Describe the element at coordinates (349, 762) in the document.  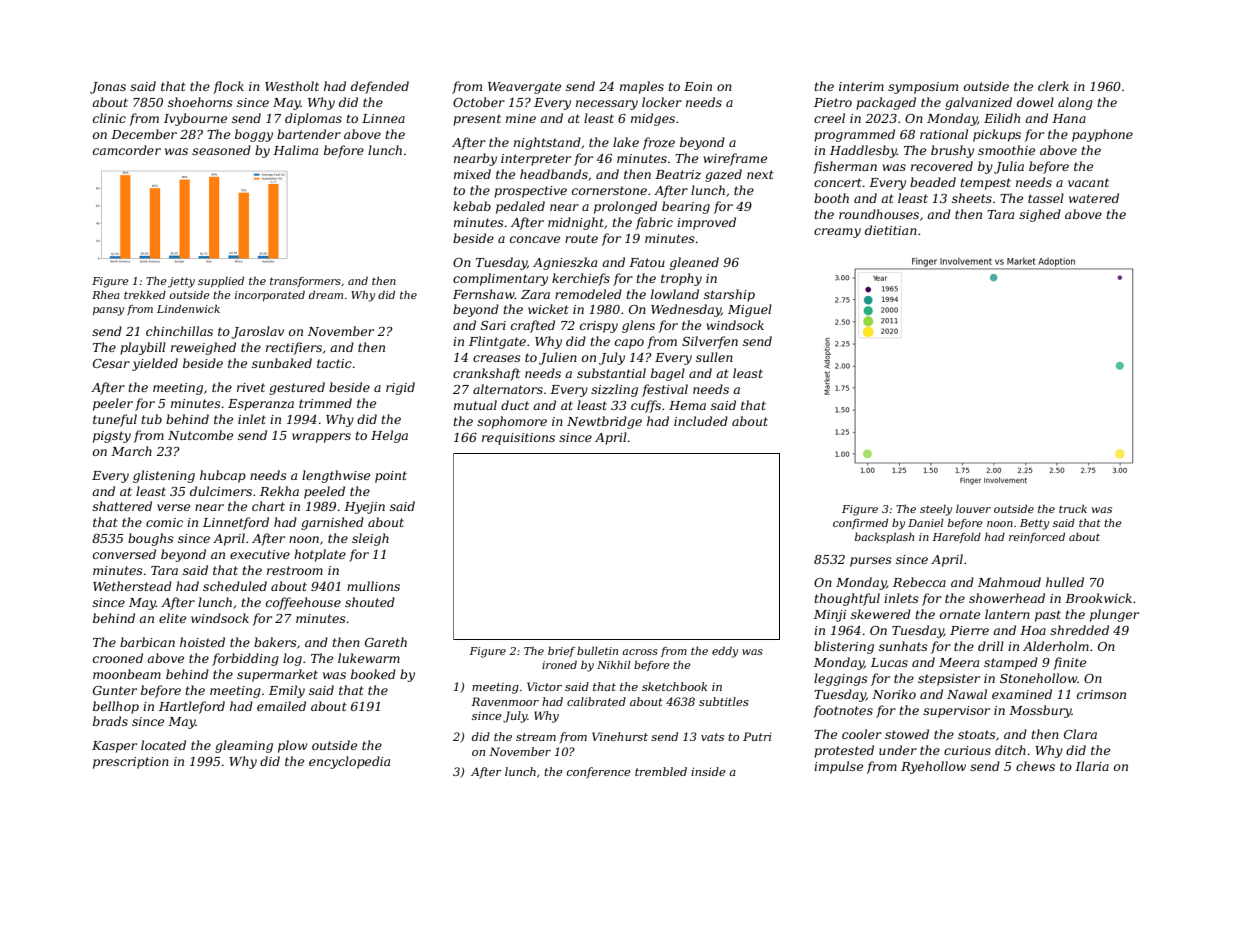
I see `encyclopedia` at that location.
